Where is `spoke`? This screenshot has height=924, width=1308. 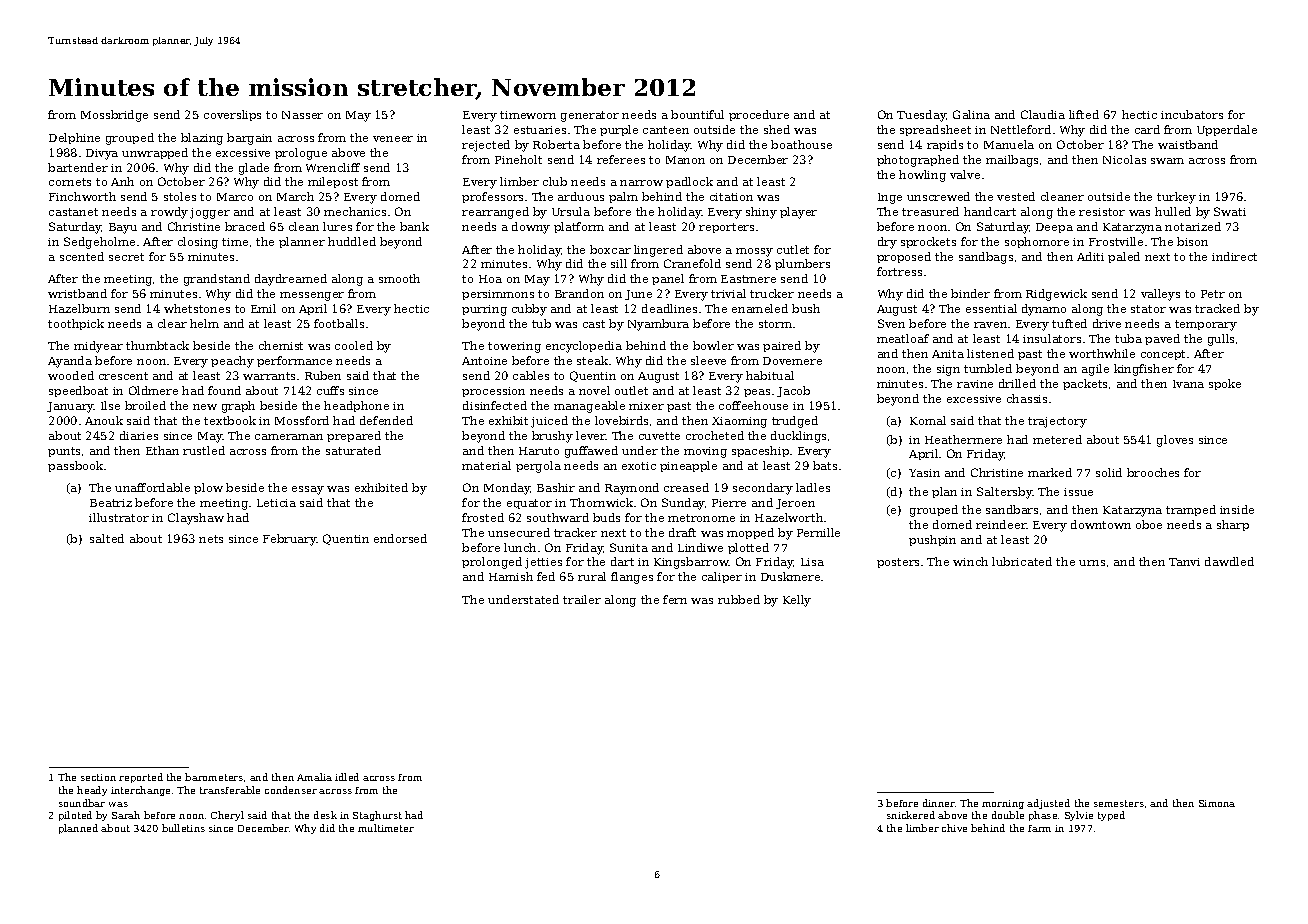 spoke is located at coordinates (1225, 384).
